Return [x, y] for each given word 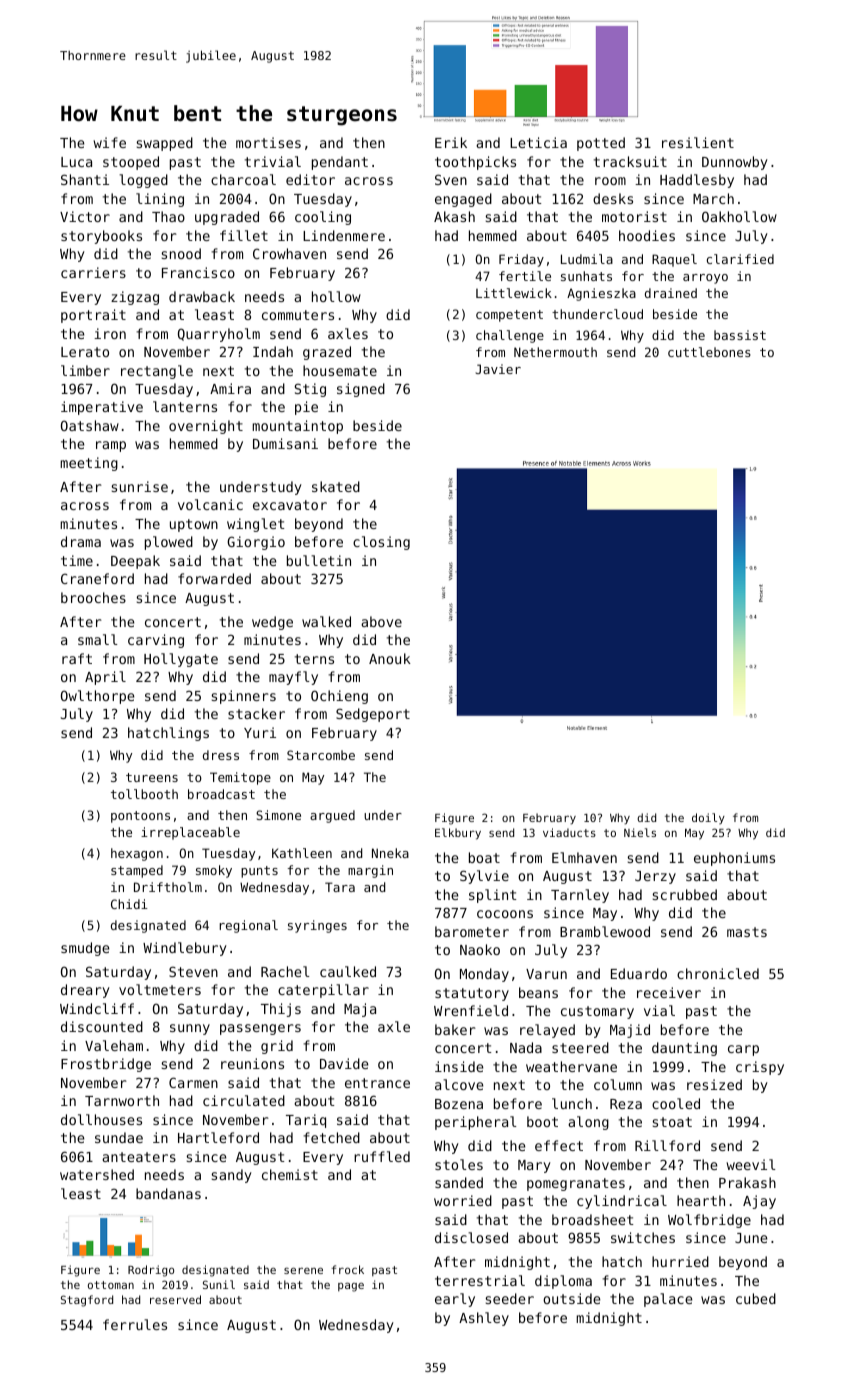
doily [708, 818]
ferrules [135, 1324]
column [618, 1084]
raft [77, 658]
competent [509, 316]
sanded [459, 1182]
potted [601, 144]
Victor [85, 216]
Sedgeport [373, 715]
